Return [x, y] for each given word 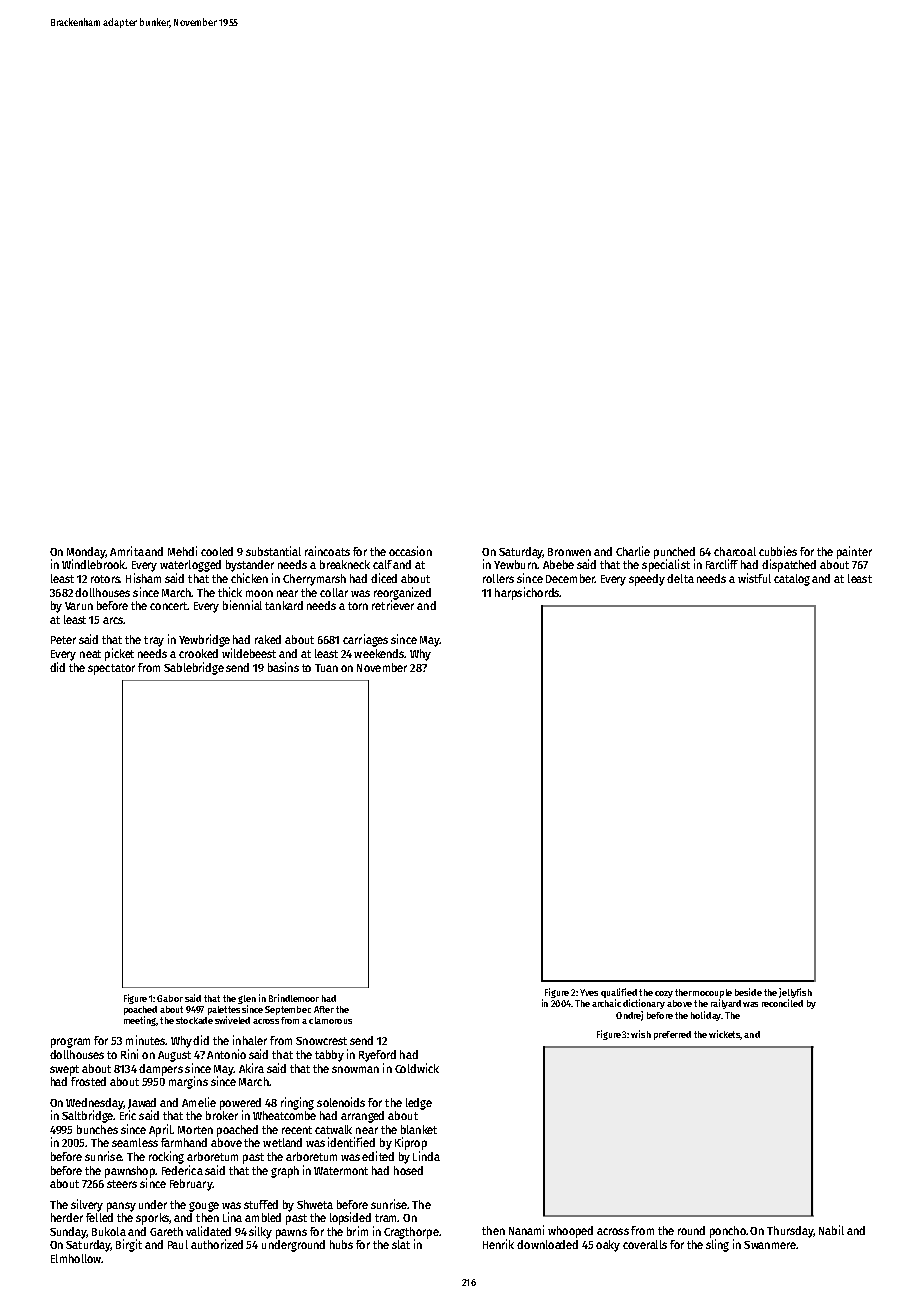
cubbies [778, 551]
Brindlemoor [294, 998]
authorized [217, 1244]
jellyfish [795, 993]
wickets [724, 1034]
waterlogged [190, 566]
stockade [194, 1020]
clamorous [330, 1020]
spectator [111, 669]
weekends [379, 653]
